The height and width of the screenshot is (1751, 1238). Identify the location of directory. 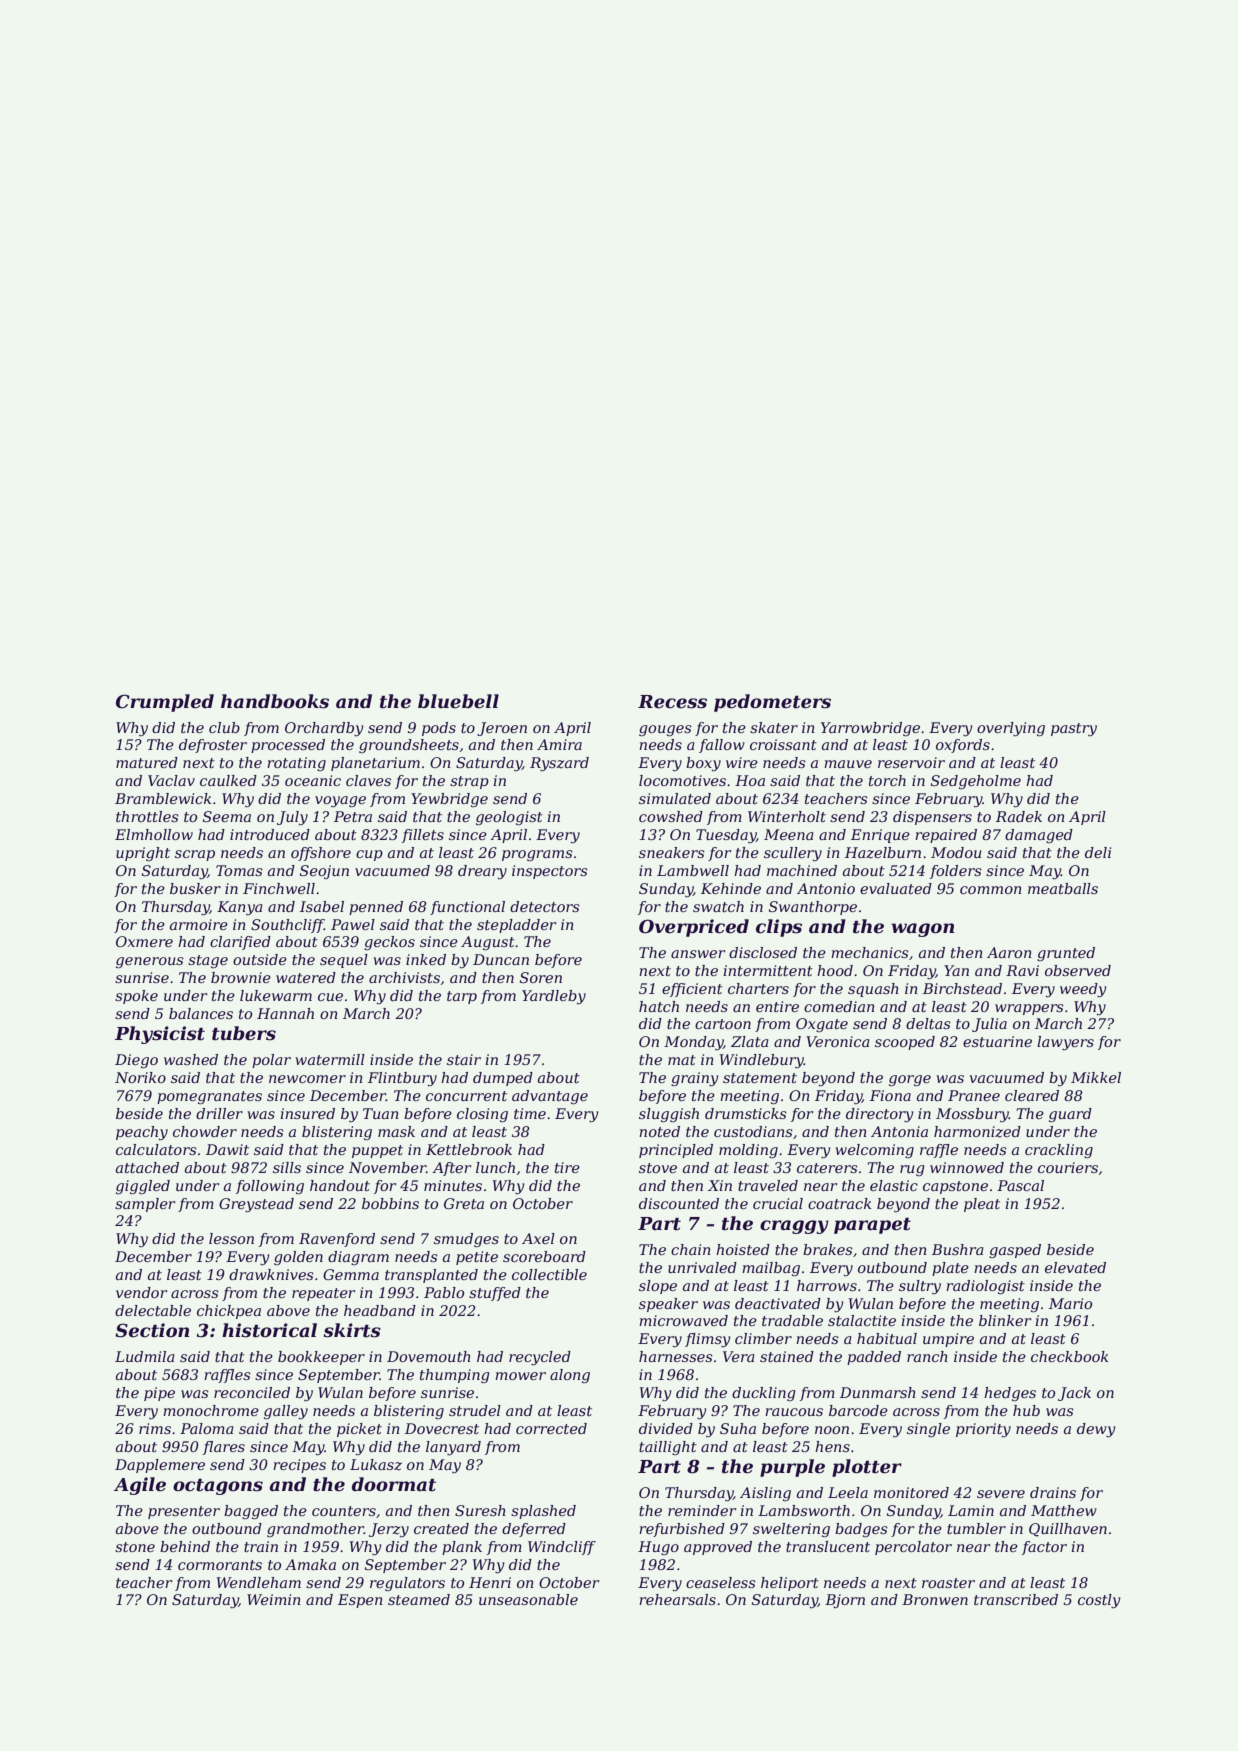
(880, 1115).
